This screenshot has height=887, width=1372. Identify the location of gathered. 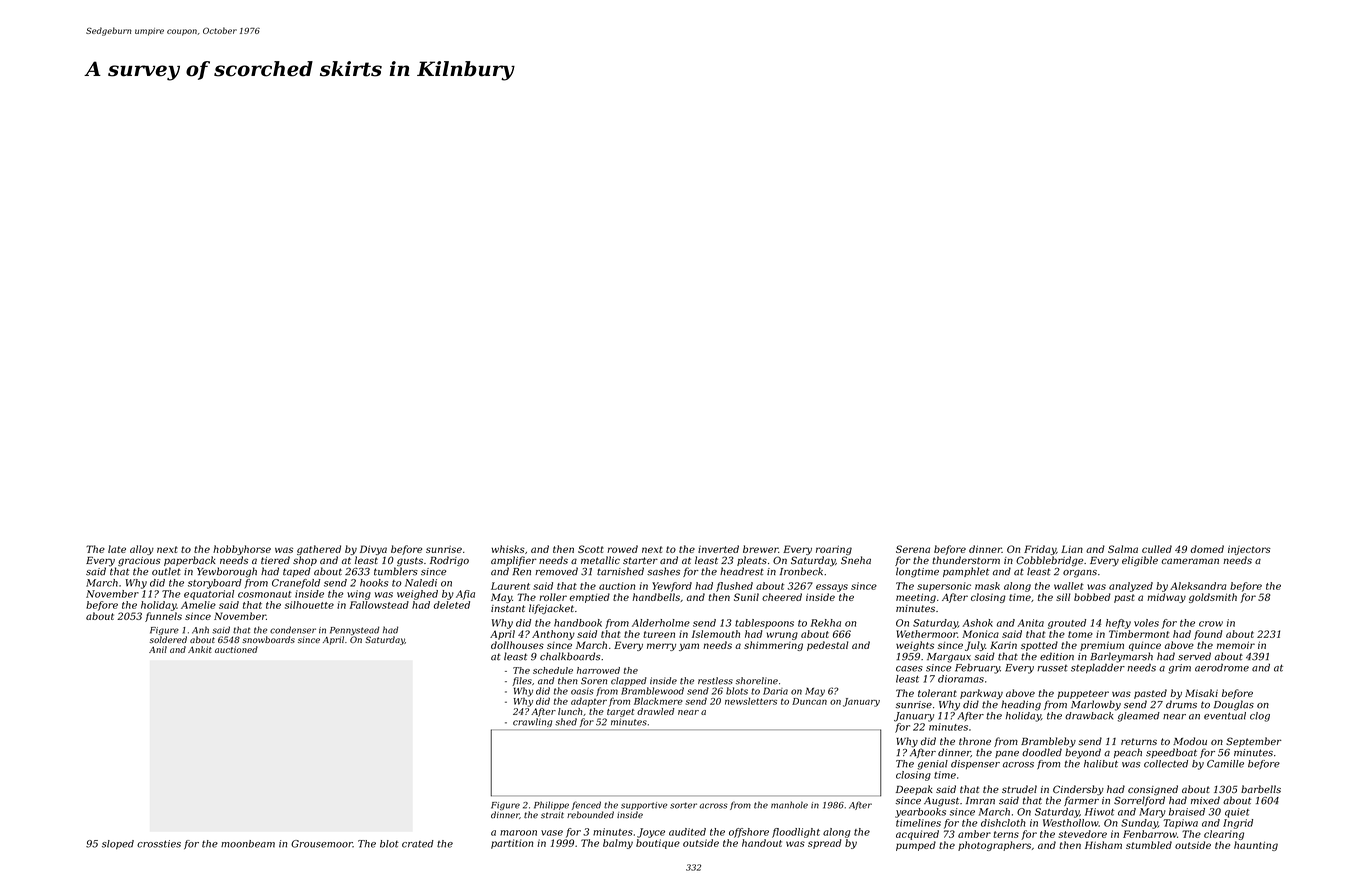
(319, 550).
